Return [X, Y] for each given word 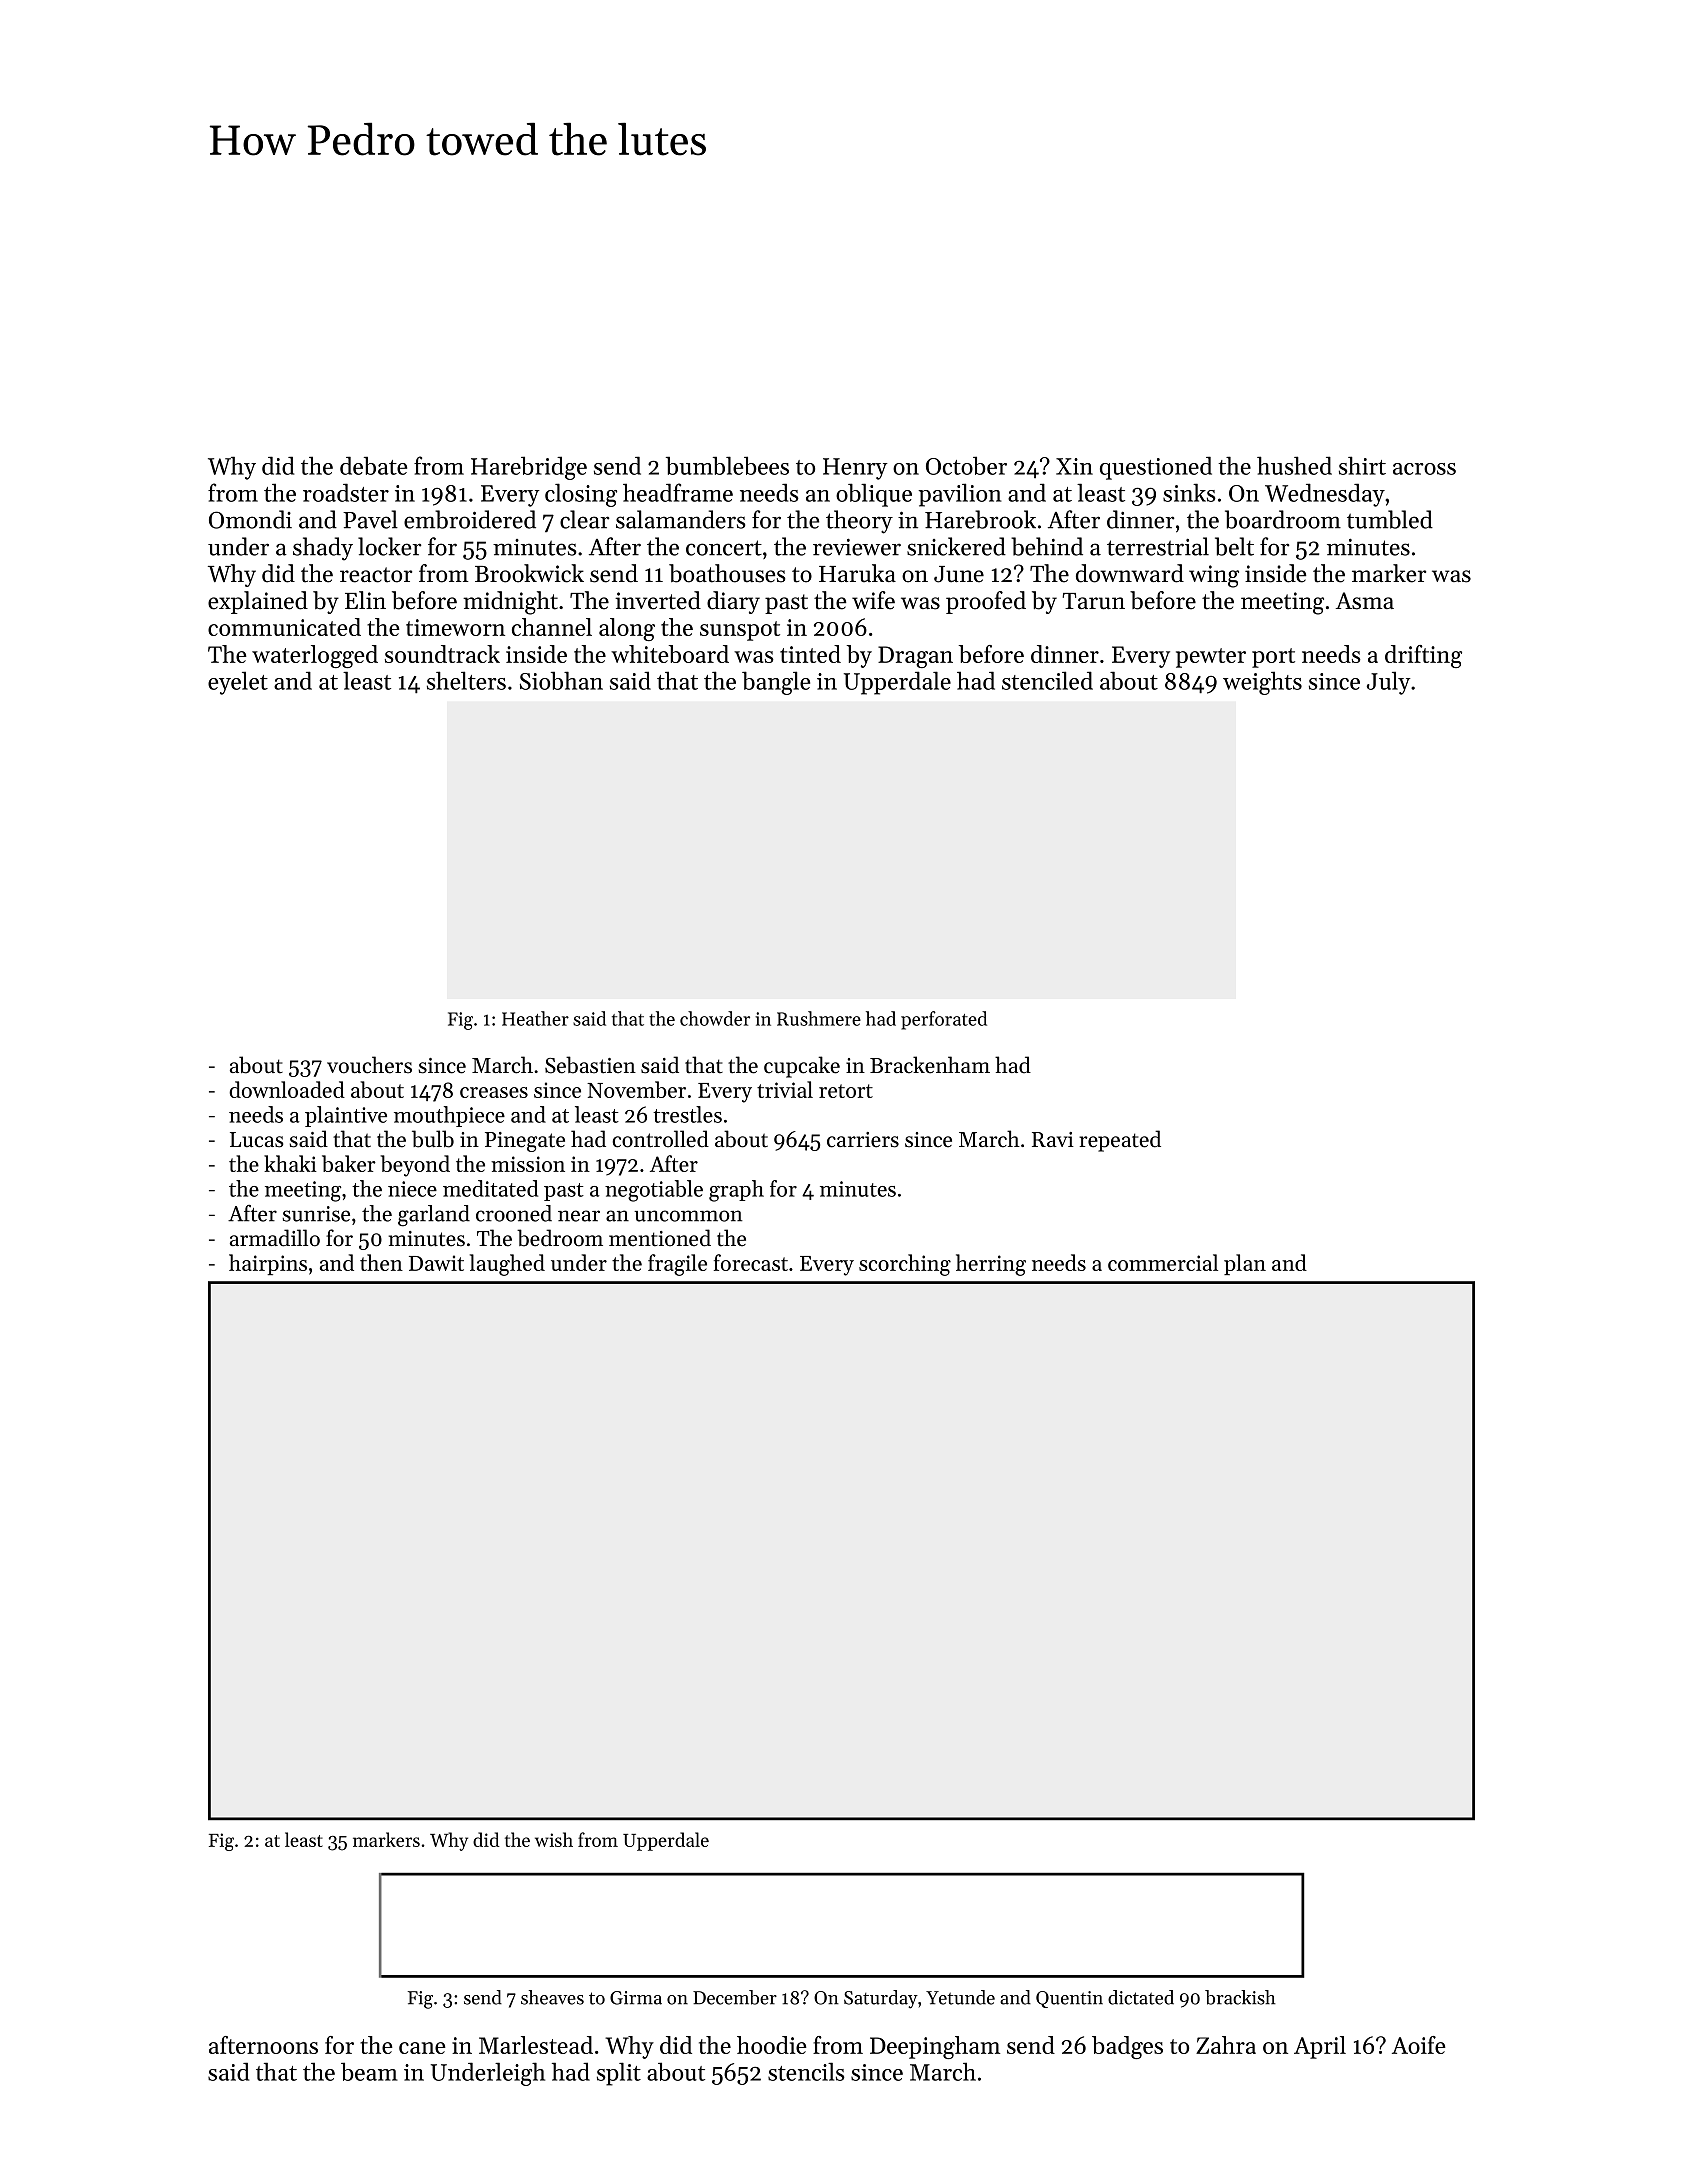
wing [1214, 576]
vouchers [369, 1065]
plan [1245, 1264]
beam [369, 2071]
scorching [905, 1265]
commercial [1163, 1262]
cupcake [802, 1067]
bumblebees [727, 465]
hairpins [268, 1264]
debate [373, 465]
